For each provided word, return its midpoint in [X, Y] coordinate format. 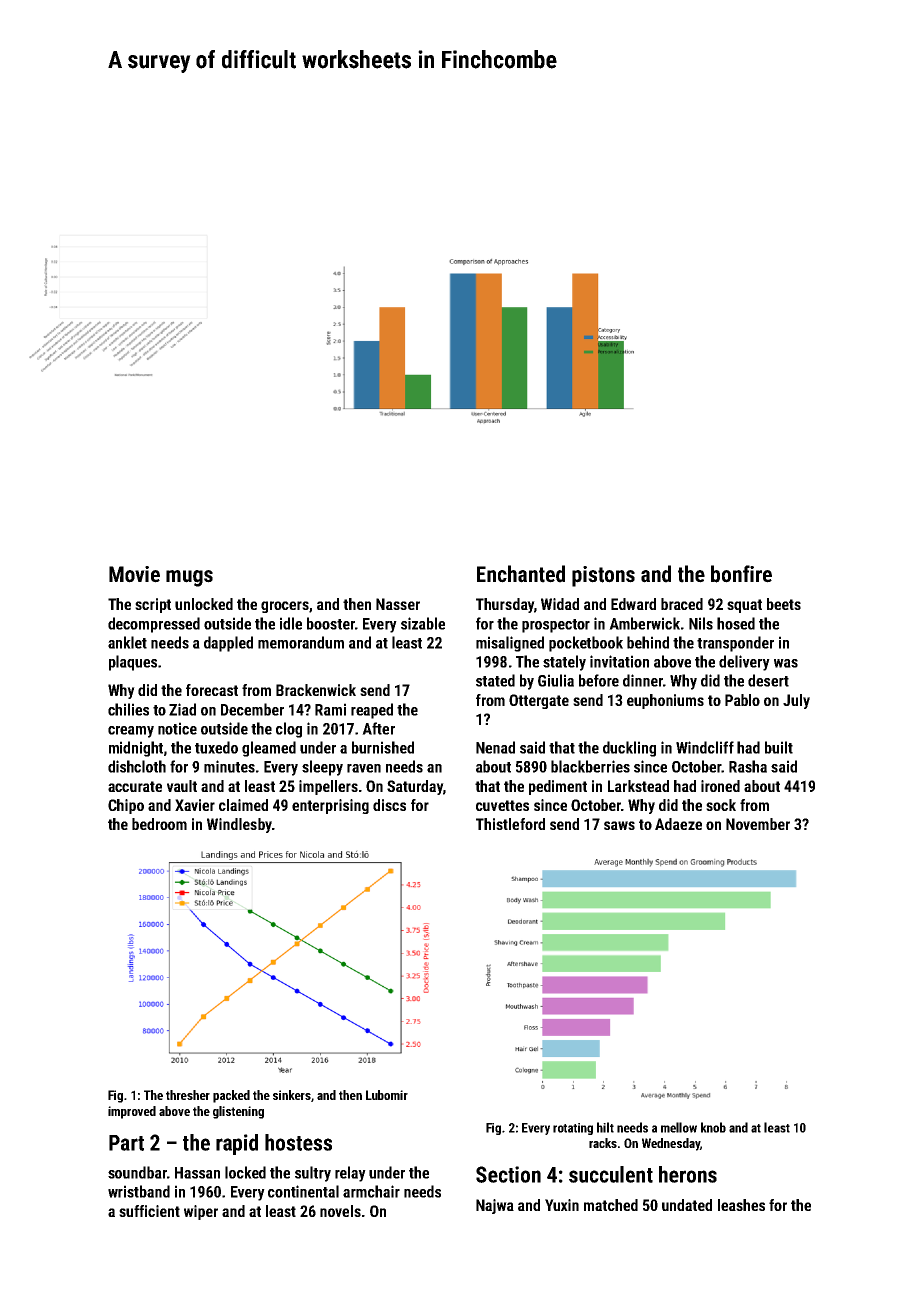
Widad [560, 604]
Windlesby [239, 825]
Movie [134, 574]
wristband [139, 1191]
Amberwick [644, 623]
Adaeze [678, 824]
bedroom [159, 824]
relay [350, 1174]
